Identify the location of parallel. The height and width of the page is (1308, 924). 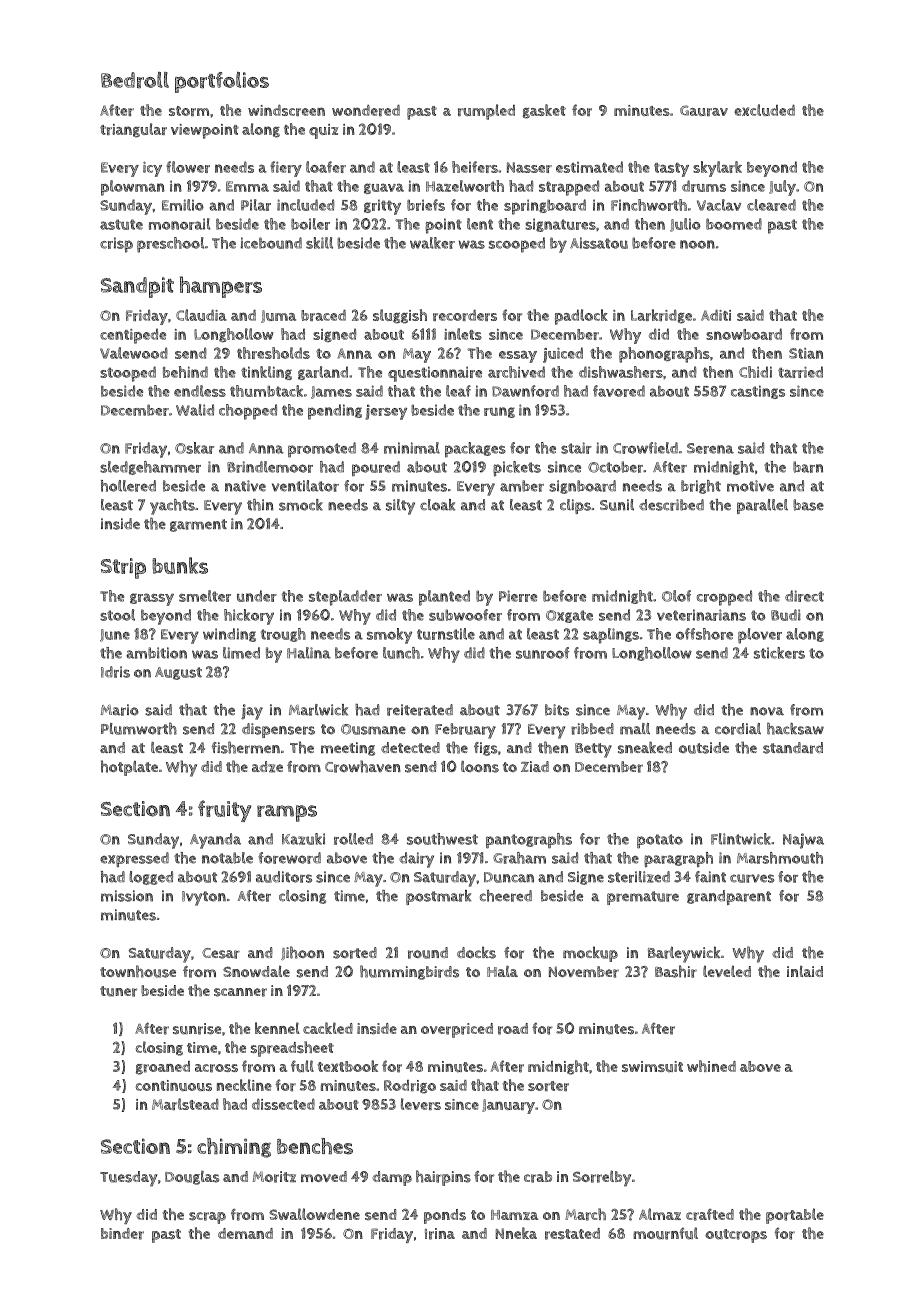
(762, 506).
